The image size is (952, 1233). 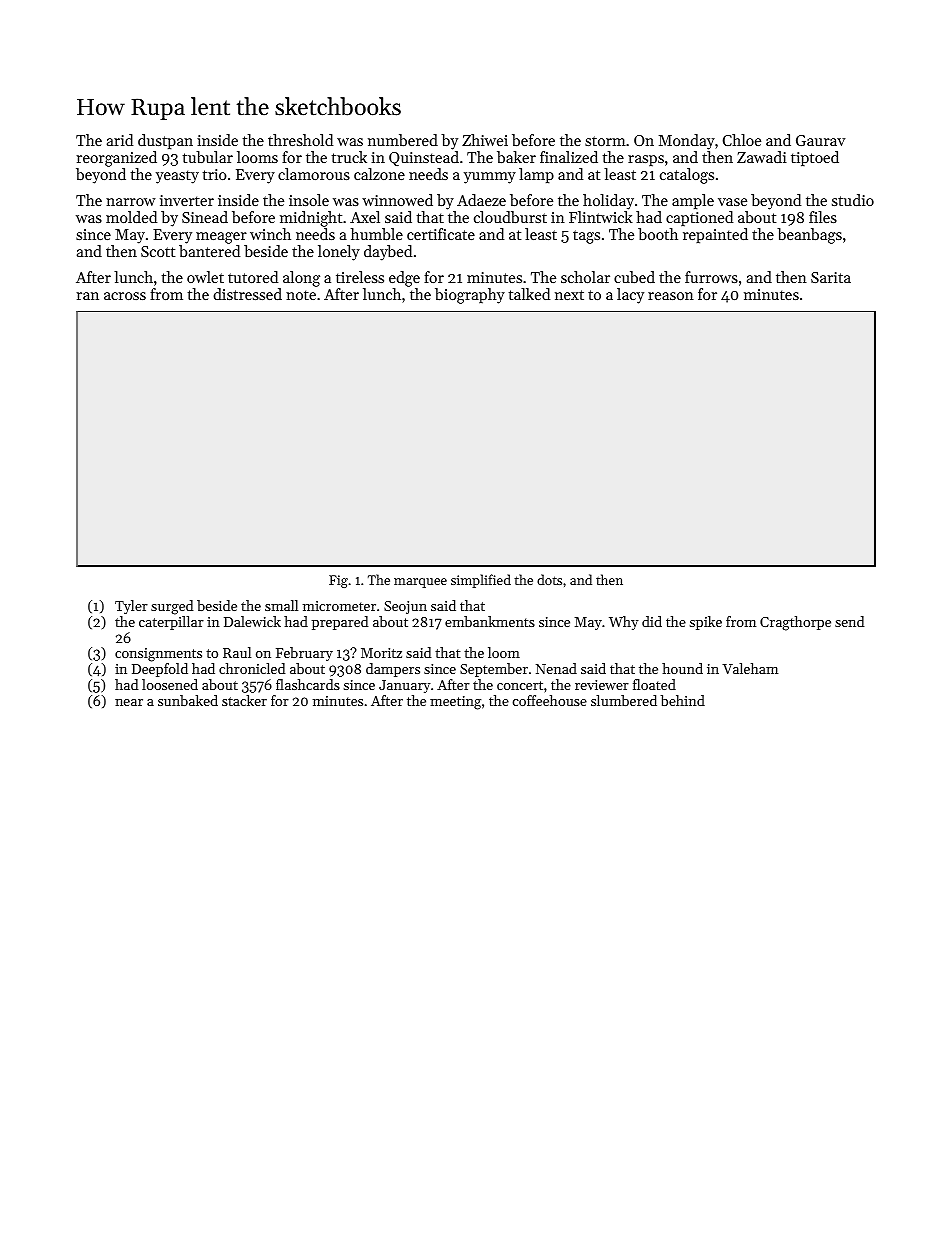 What do you see at coordinates (585, 277) in the screenshot?
I see `scholar` at bounding box center [585, 277].
